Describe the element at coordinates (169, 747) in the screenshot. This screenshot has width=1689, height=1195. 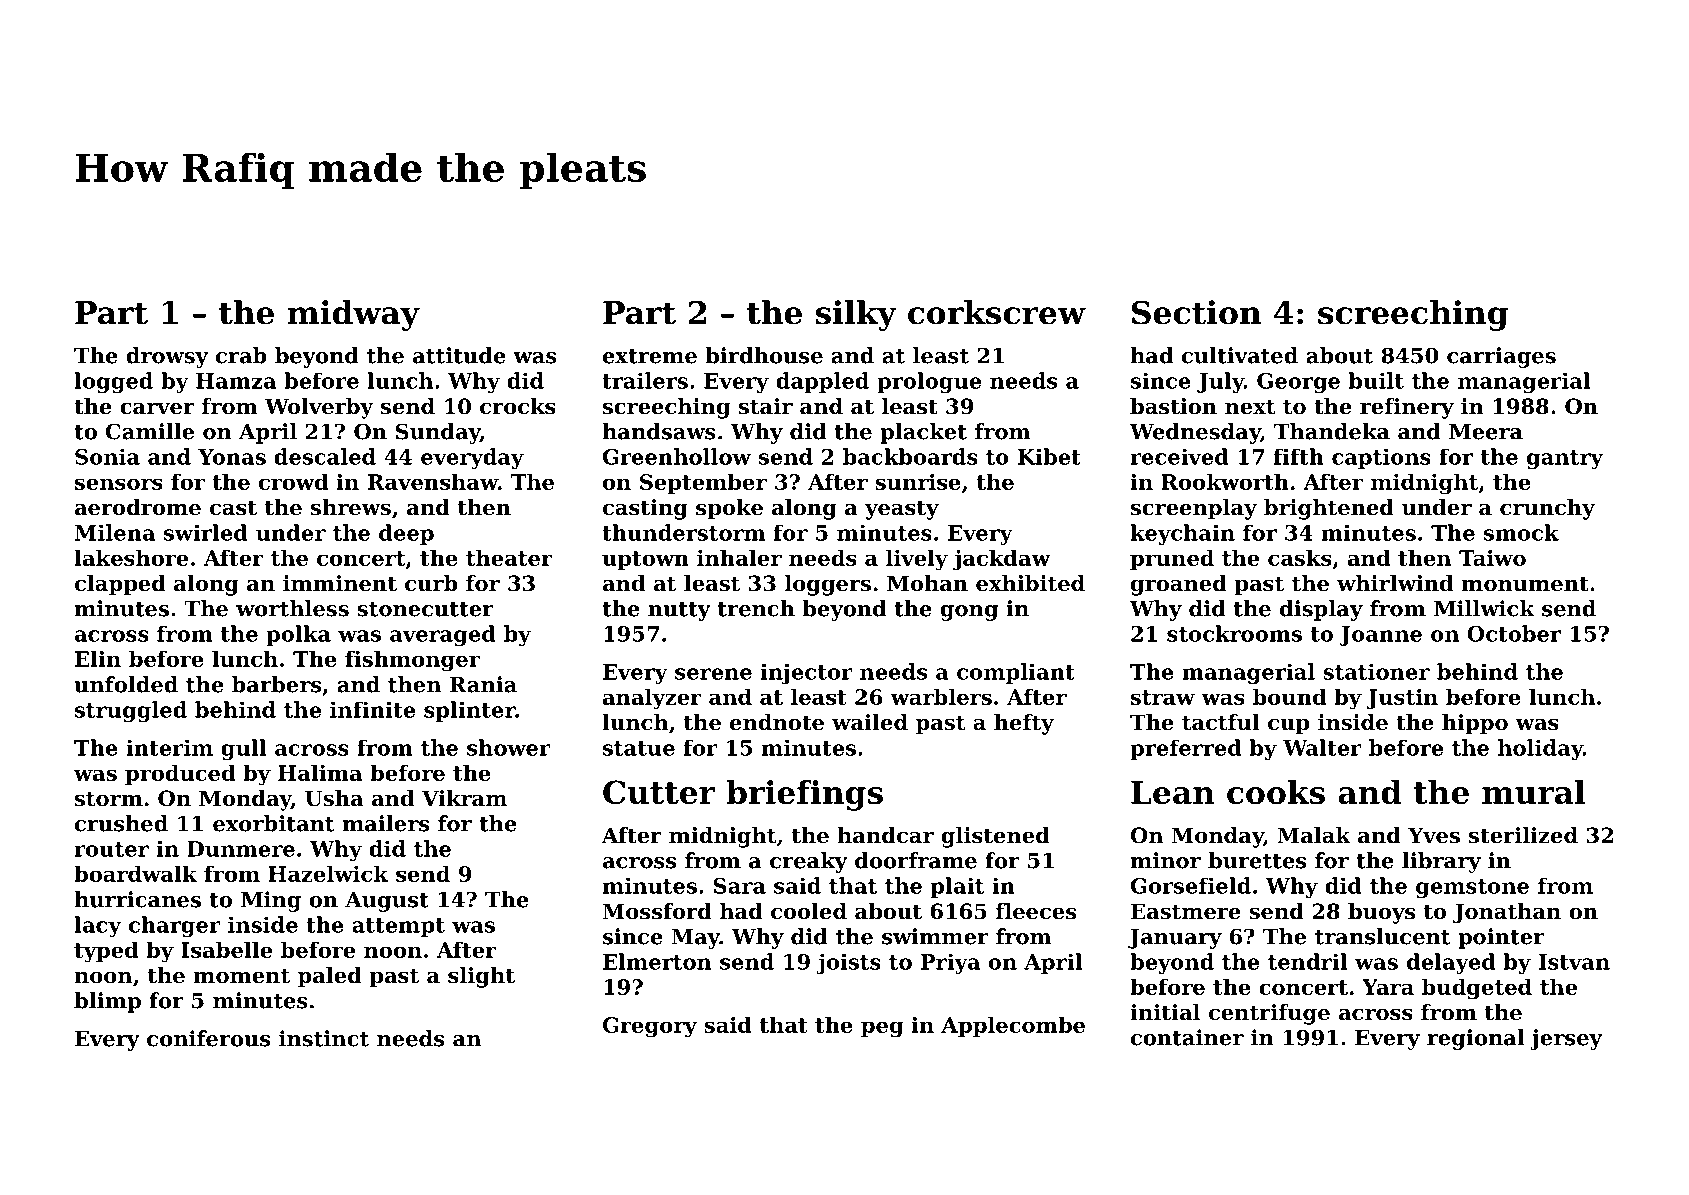
I see `interim` at that location.
